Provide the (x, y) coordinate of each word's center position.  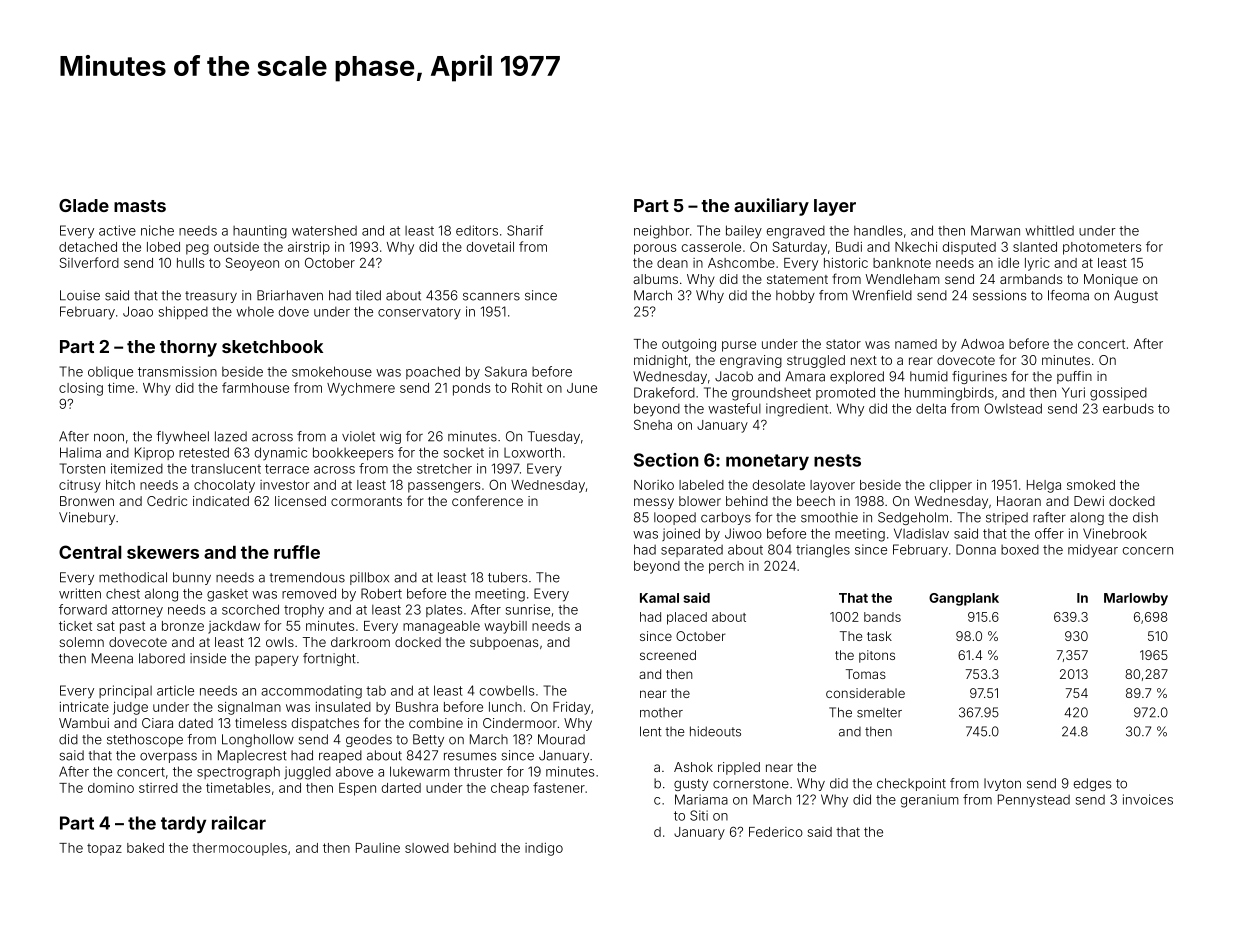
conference (487, 500)
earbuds (1128, 408)
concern (1148, 551)
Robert (381, 593)
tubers (507, 577)
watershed (324, 230)
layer (835, 207)
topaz (104, 850)
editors (477, 230)
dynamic (281, 454)
